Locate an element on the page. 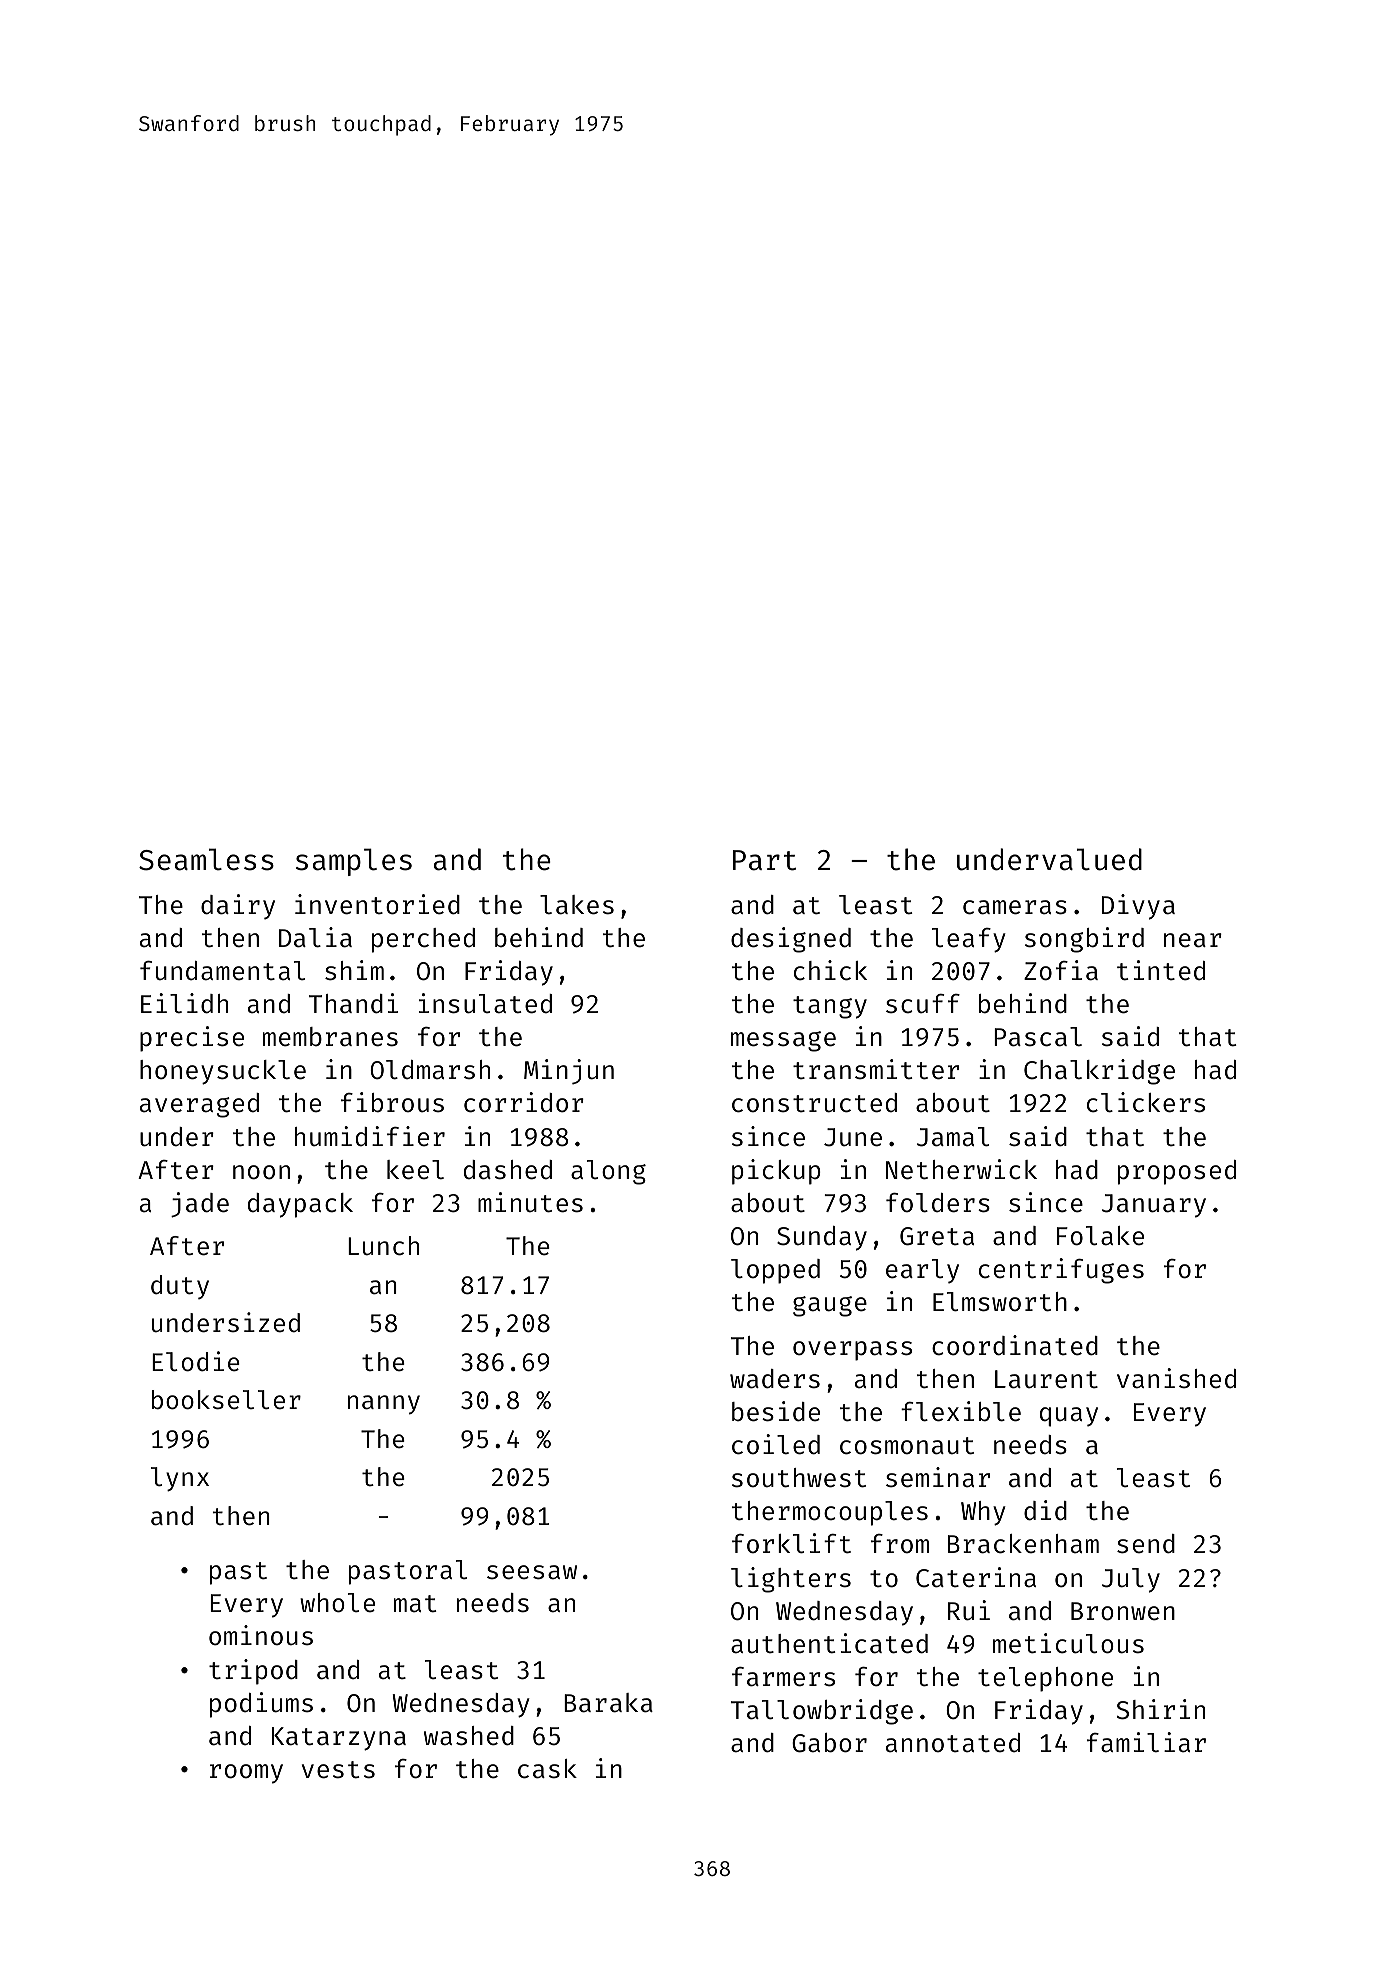 The height and width of the image is (1969, 1386). mat is located at coordinates (415, 1604).
